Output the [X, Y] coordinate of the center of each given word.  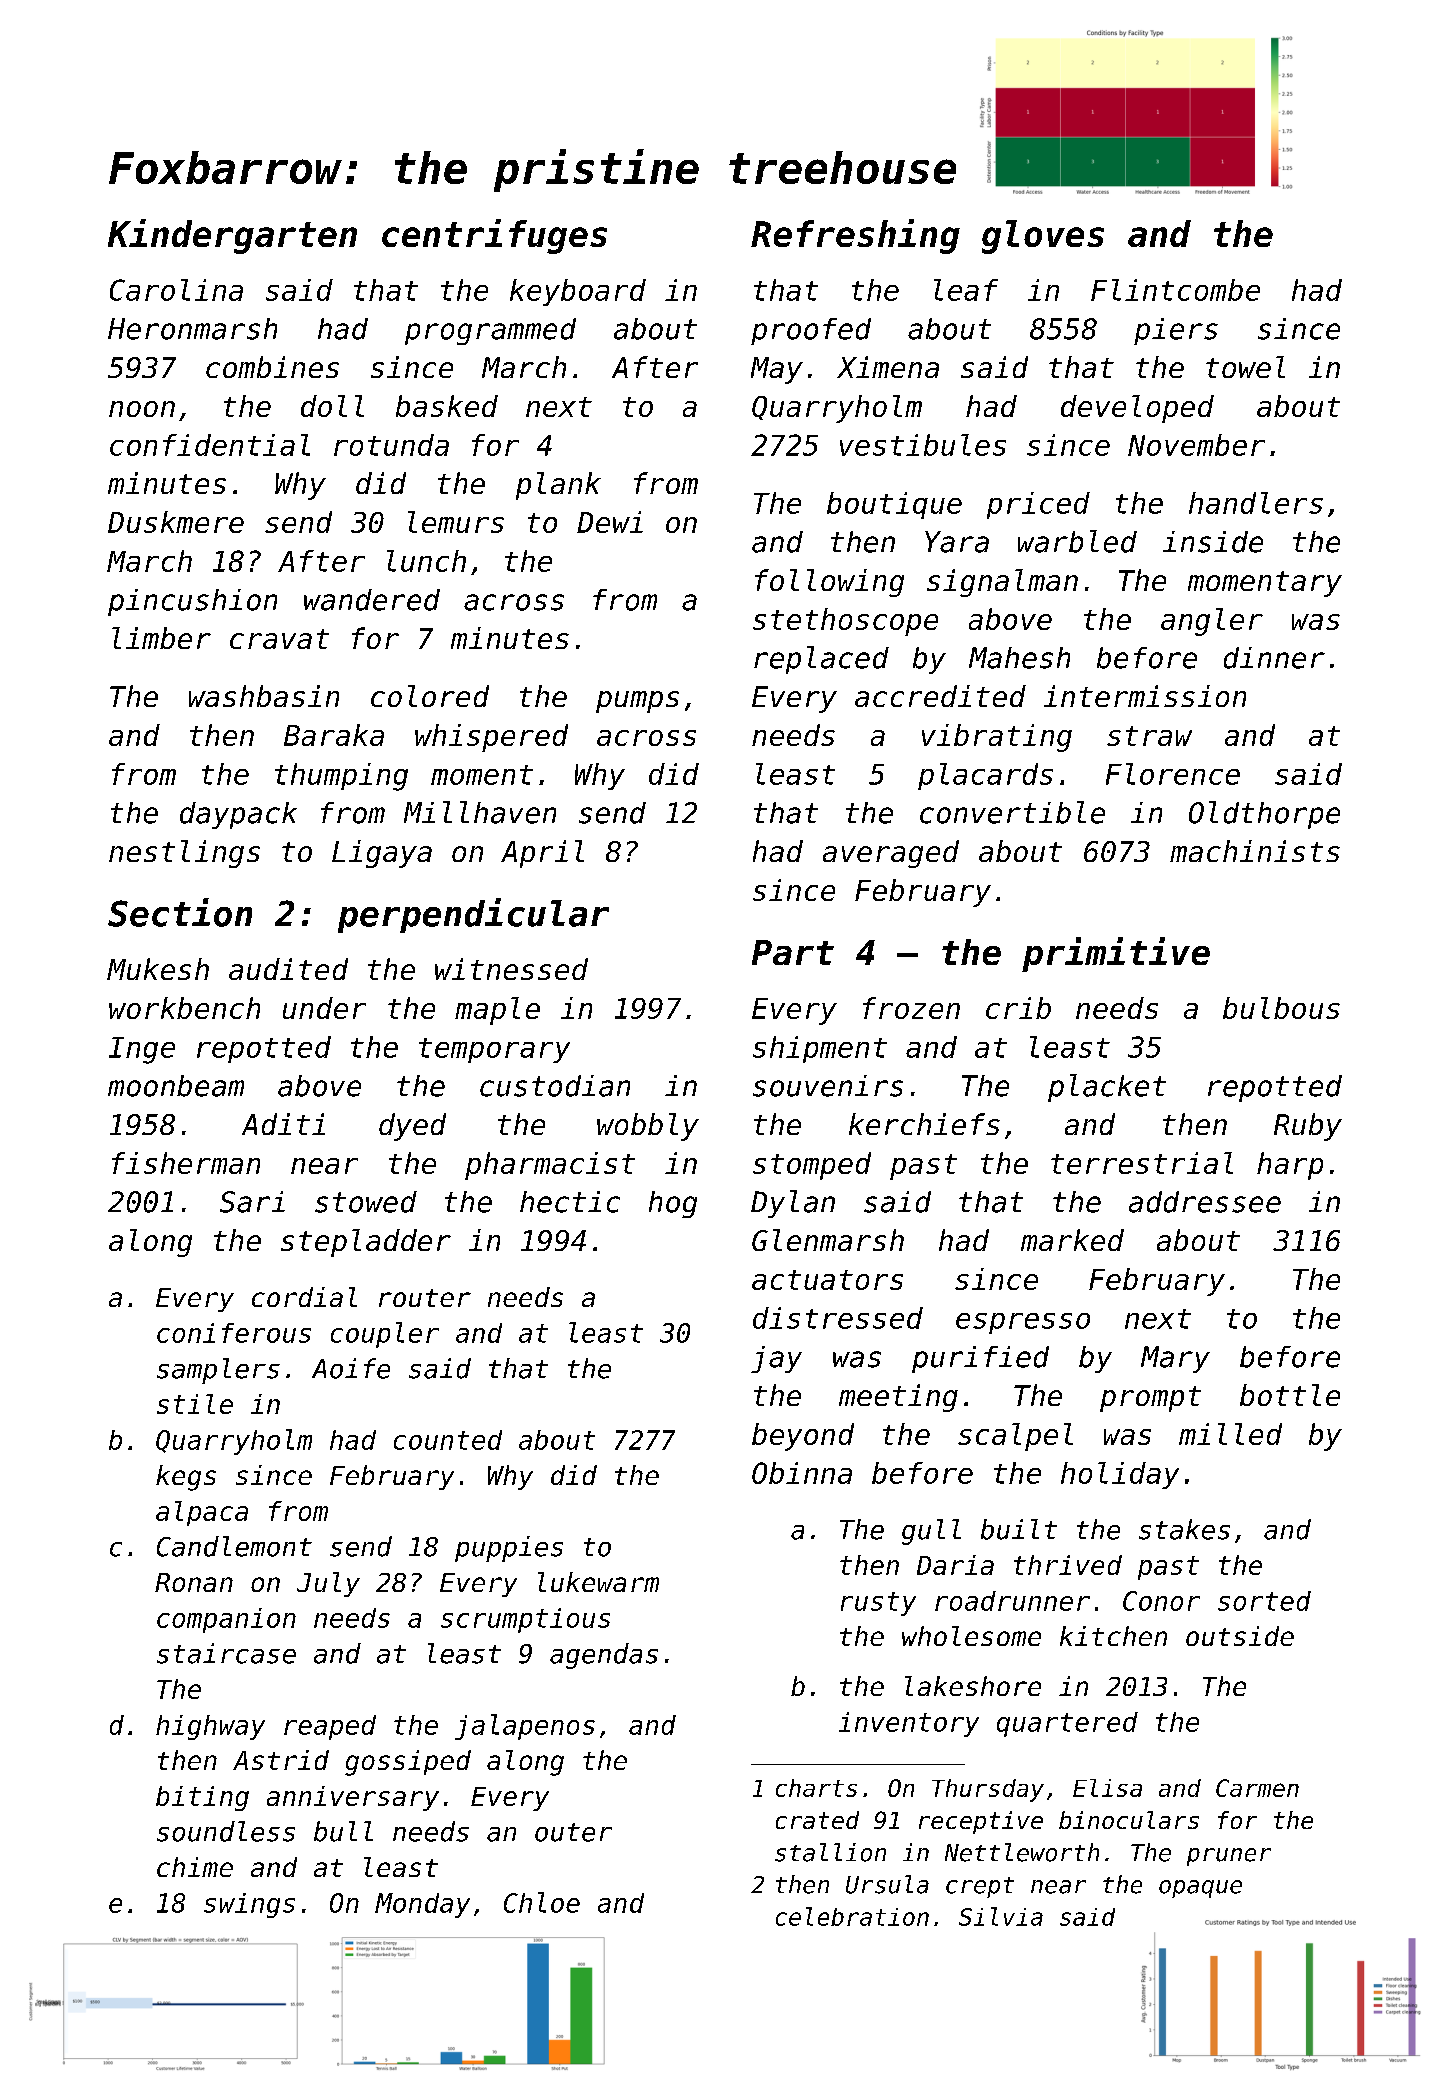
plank [558, 486]
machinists [1255, 851]
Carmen [1257, 1788]
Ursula [887, 1884]
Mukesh [158, 969]
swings [249, 1905]
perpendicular [473, 915]
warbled [1077, 541]
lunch [426, 561]
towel [1245, 367]
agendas [604, 1656]
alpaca [202, 1513]
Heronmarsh [192, 329]
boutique [894, 505]
